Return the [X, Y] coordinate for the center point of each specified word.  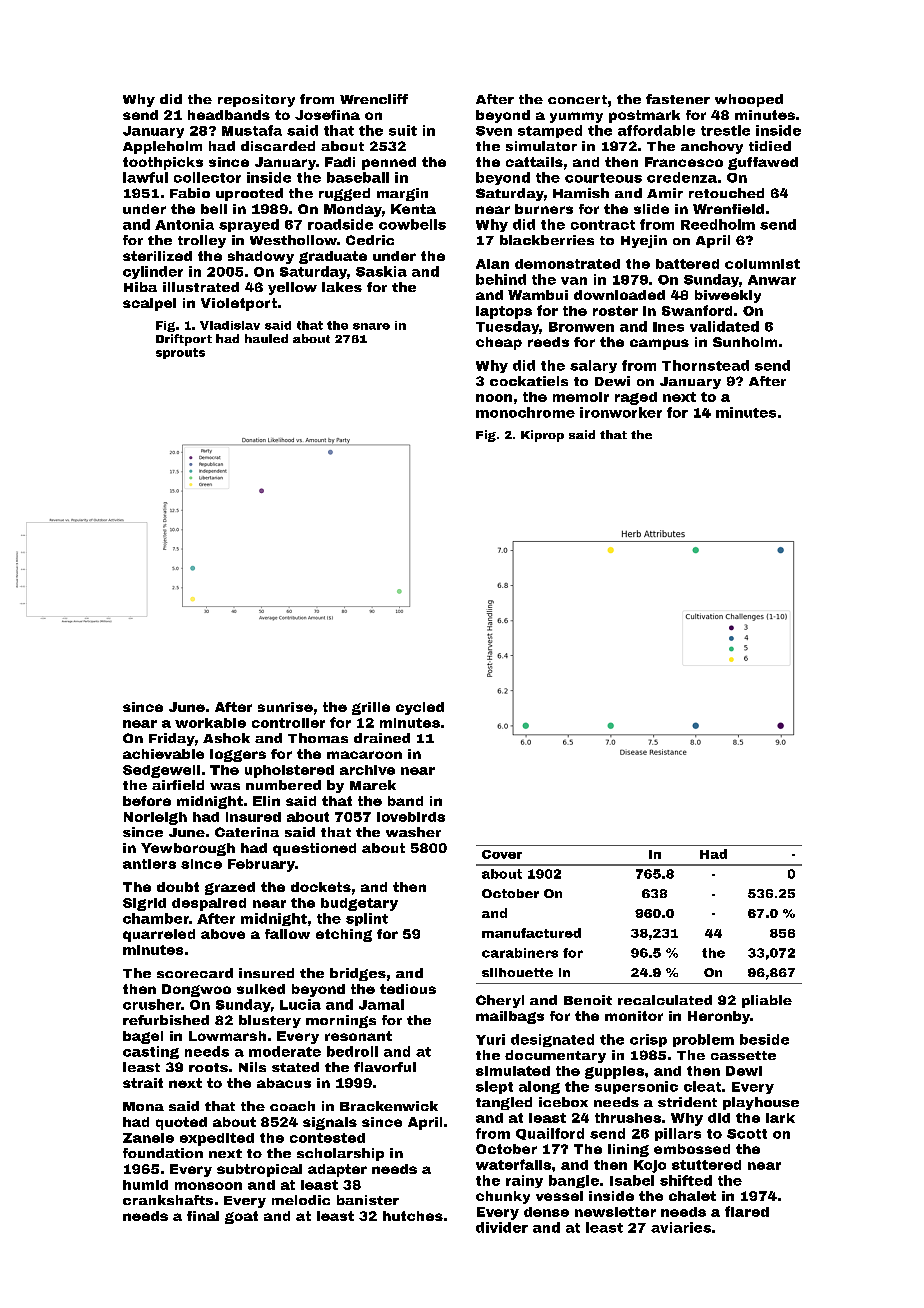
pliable [767, 1001]
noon [494, 398]
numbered [283, 785]
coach [292, 1106]
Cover [502, 854]
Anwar [772, 280]
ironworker [621, 412]
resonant [358, 1036]
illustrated [201, 287]
